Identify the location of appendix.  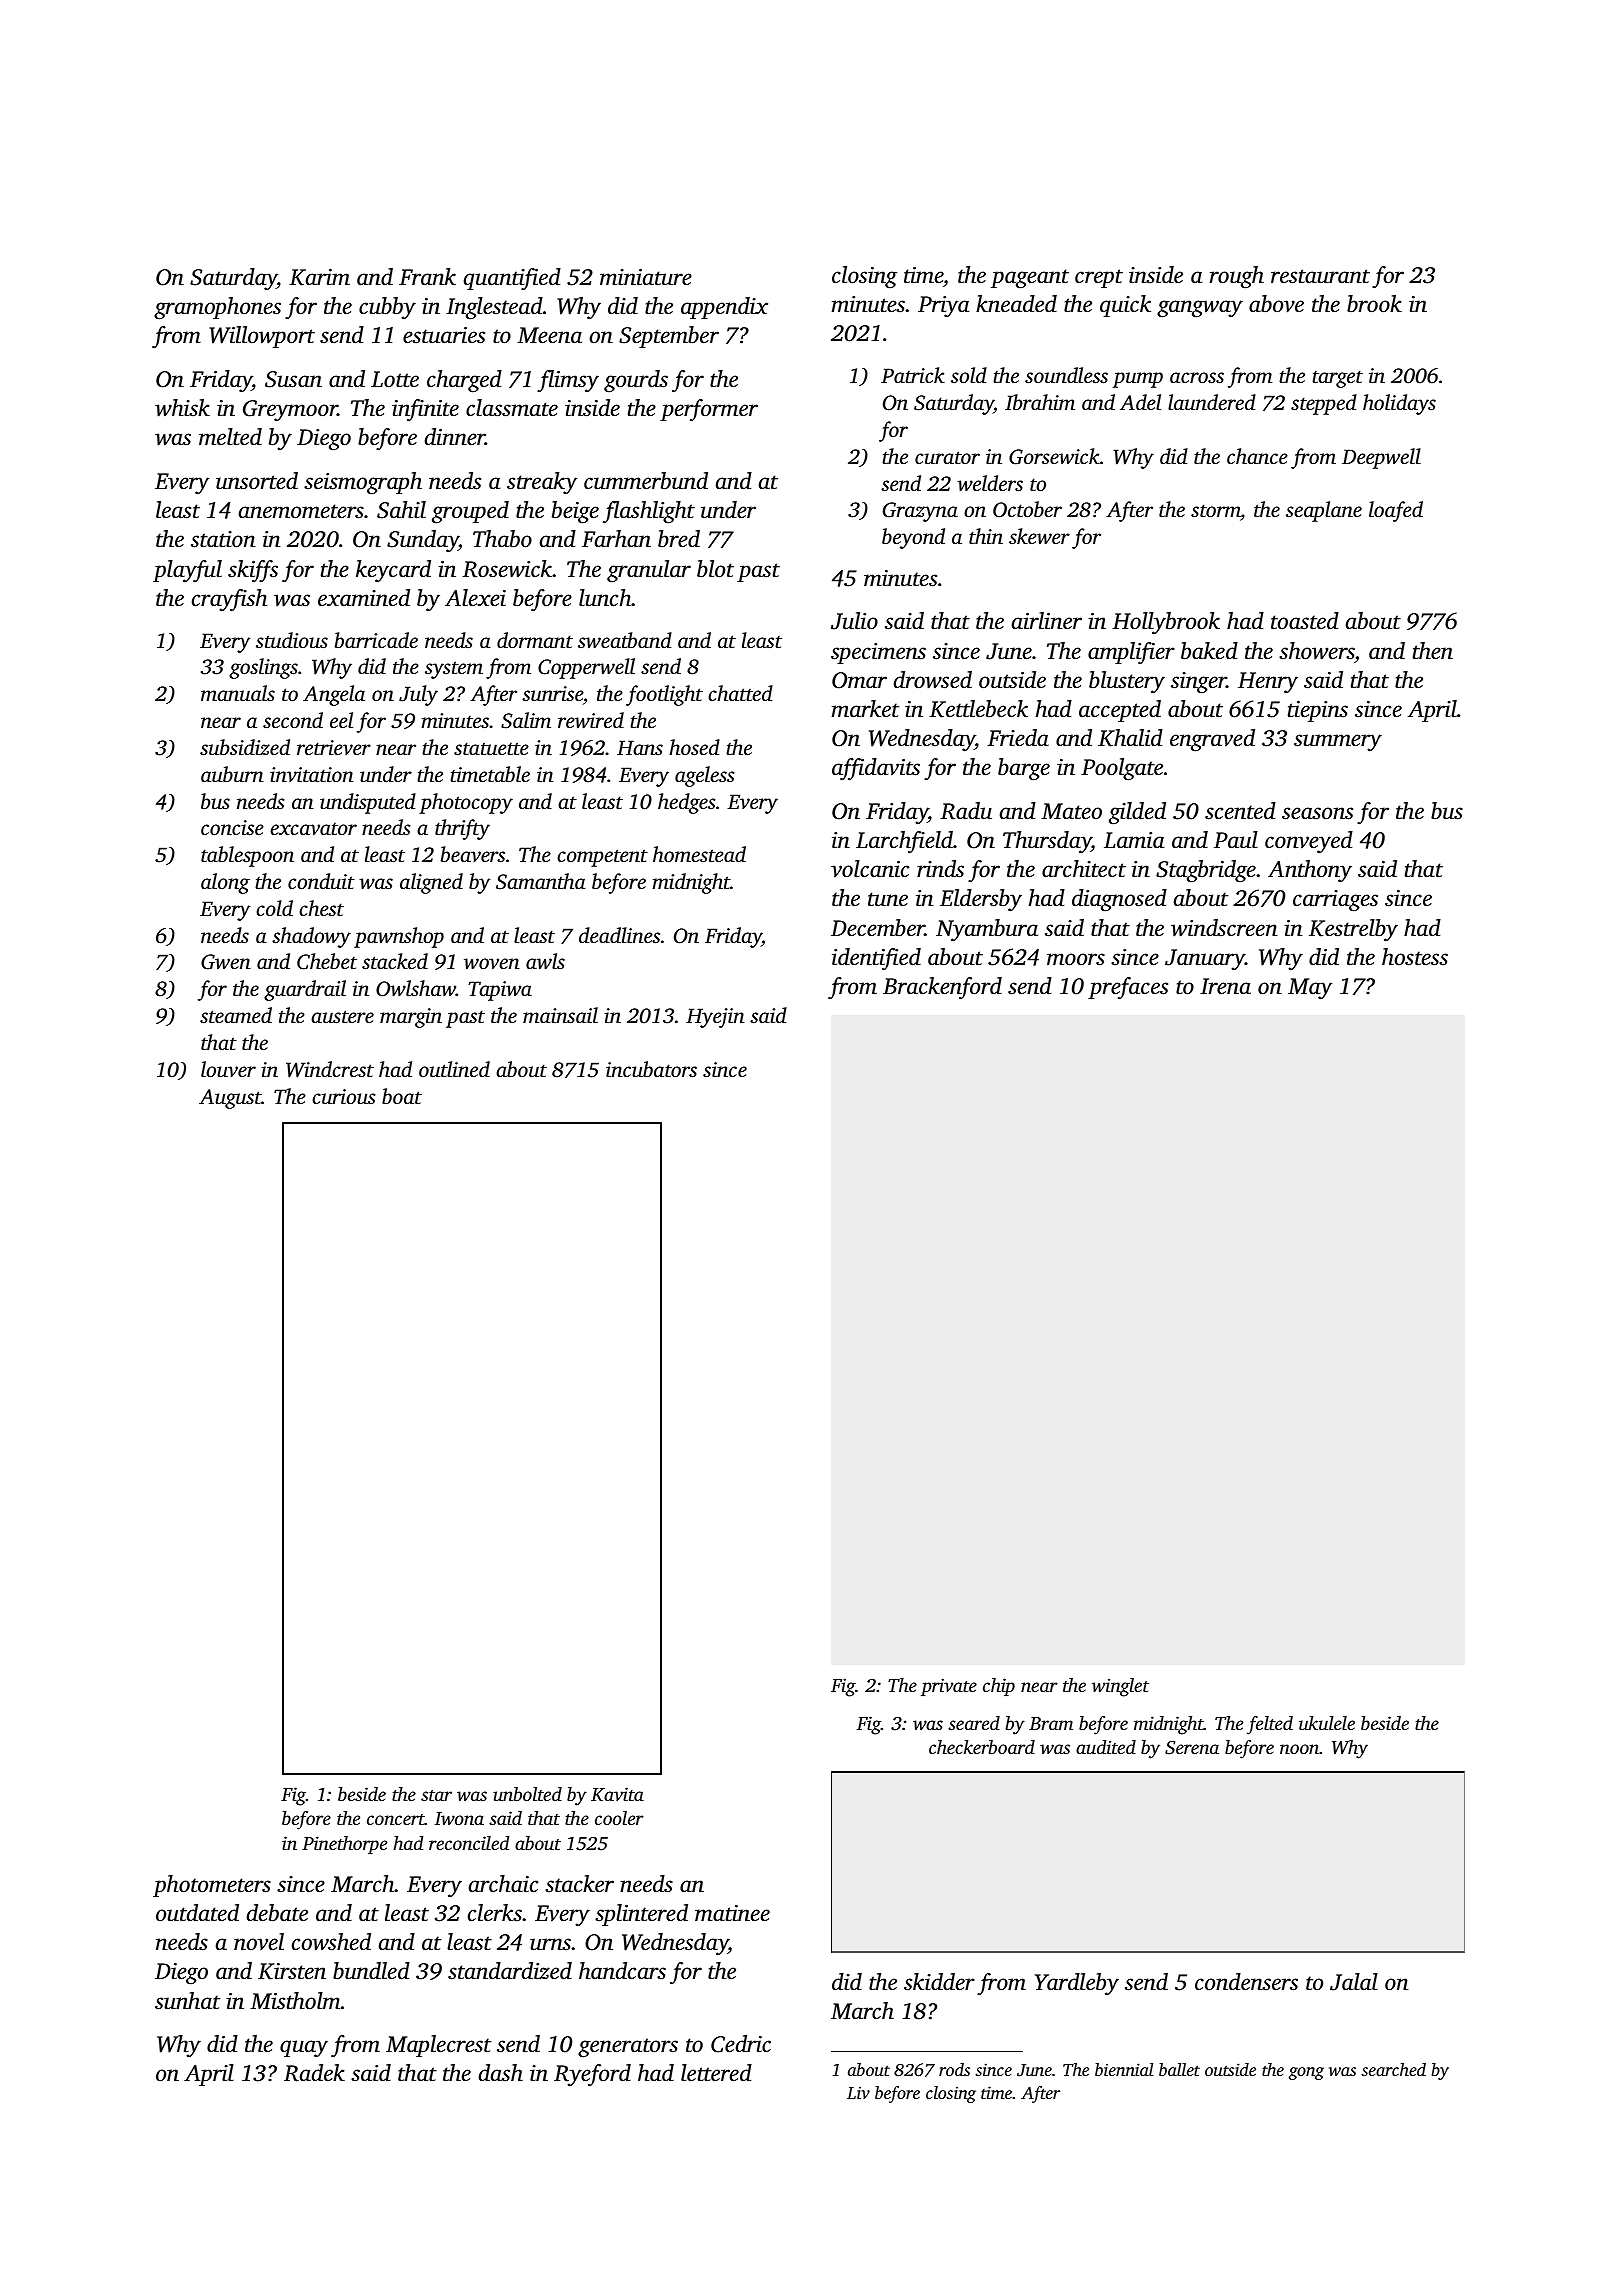
(724, 308).
